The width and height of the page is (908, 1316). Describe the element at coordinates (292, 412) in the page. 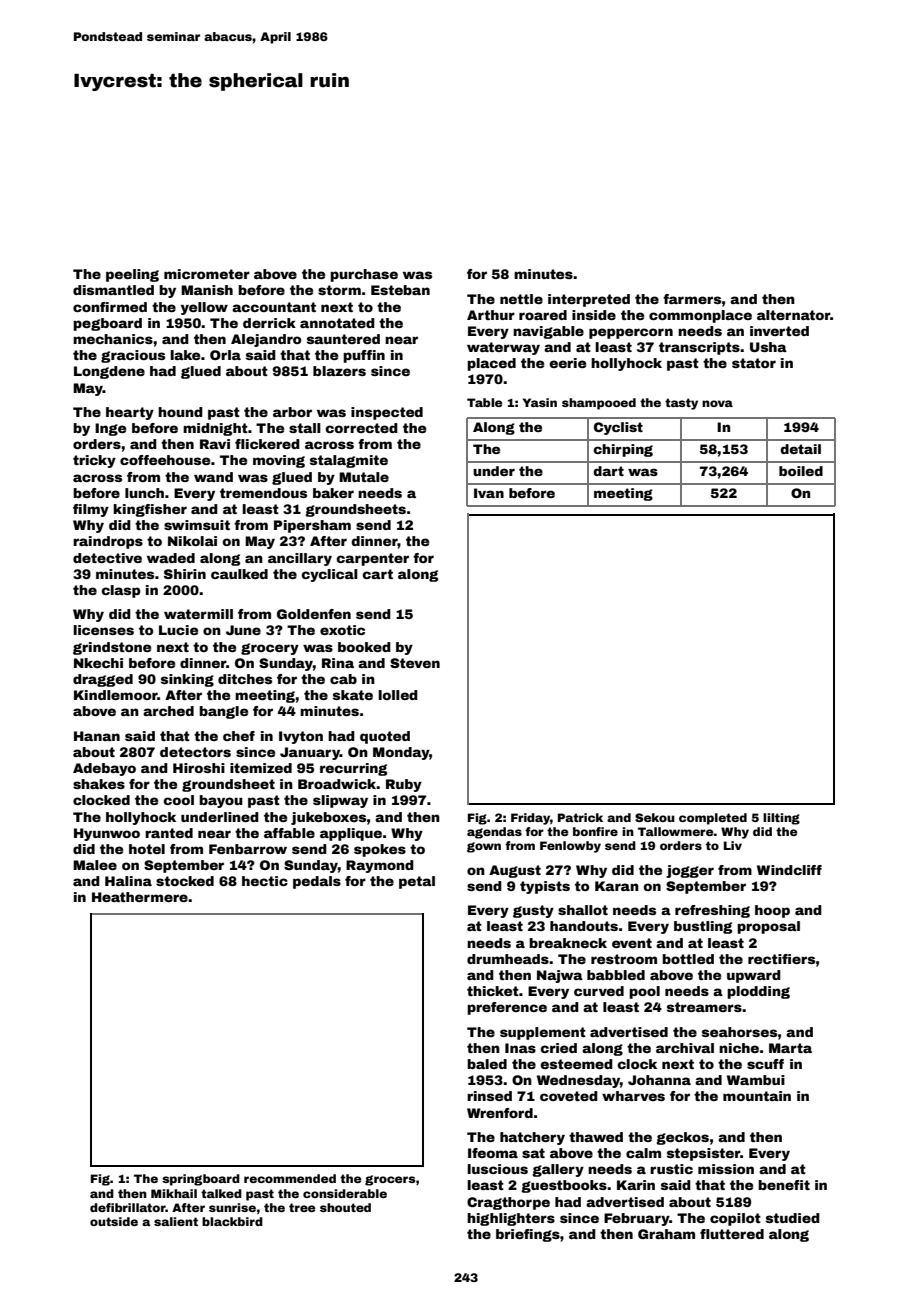

I see `arbor` at that location.
